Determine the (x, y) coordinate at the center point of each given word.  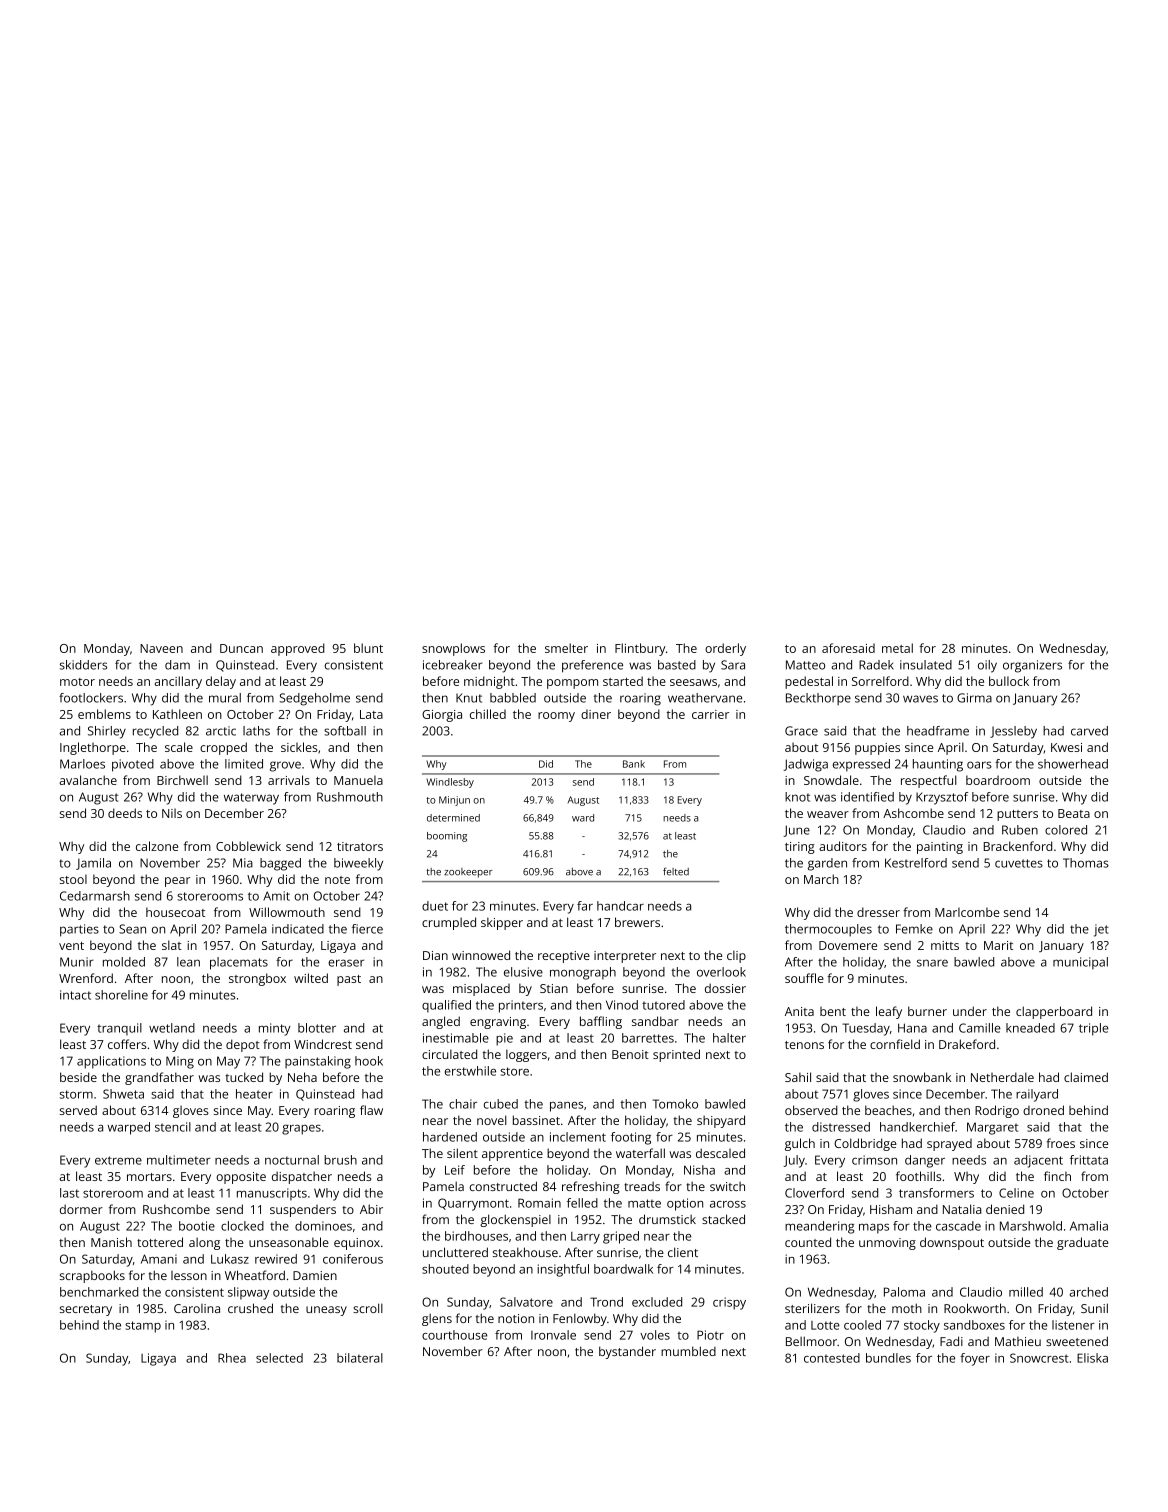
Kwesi (1066, 747)
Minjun (454, 801)
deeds (125, 813)
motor (77, 682)
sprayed (949, 1145)
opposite (241, 1178)
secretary (86, 1310)
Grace (801, 731)
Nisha (699, 1170)
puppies (877, 749)
